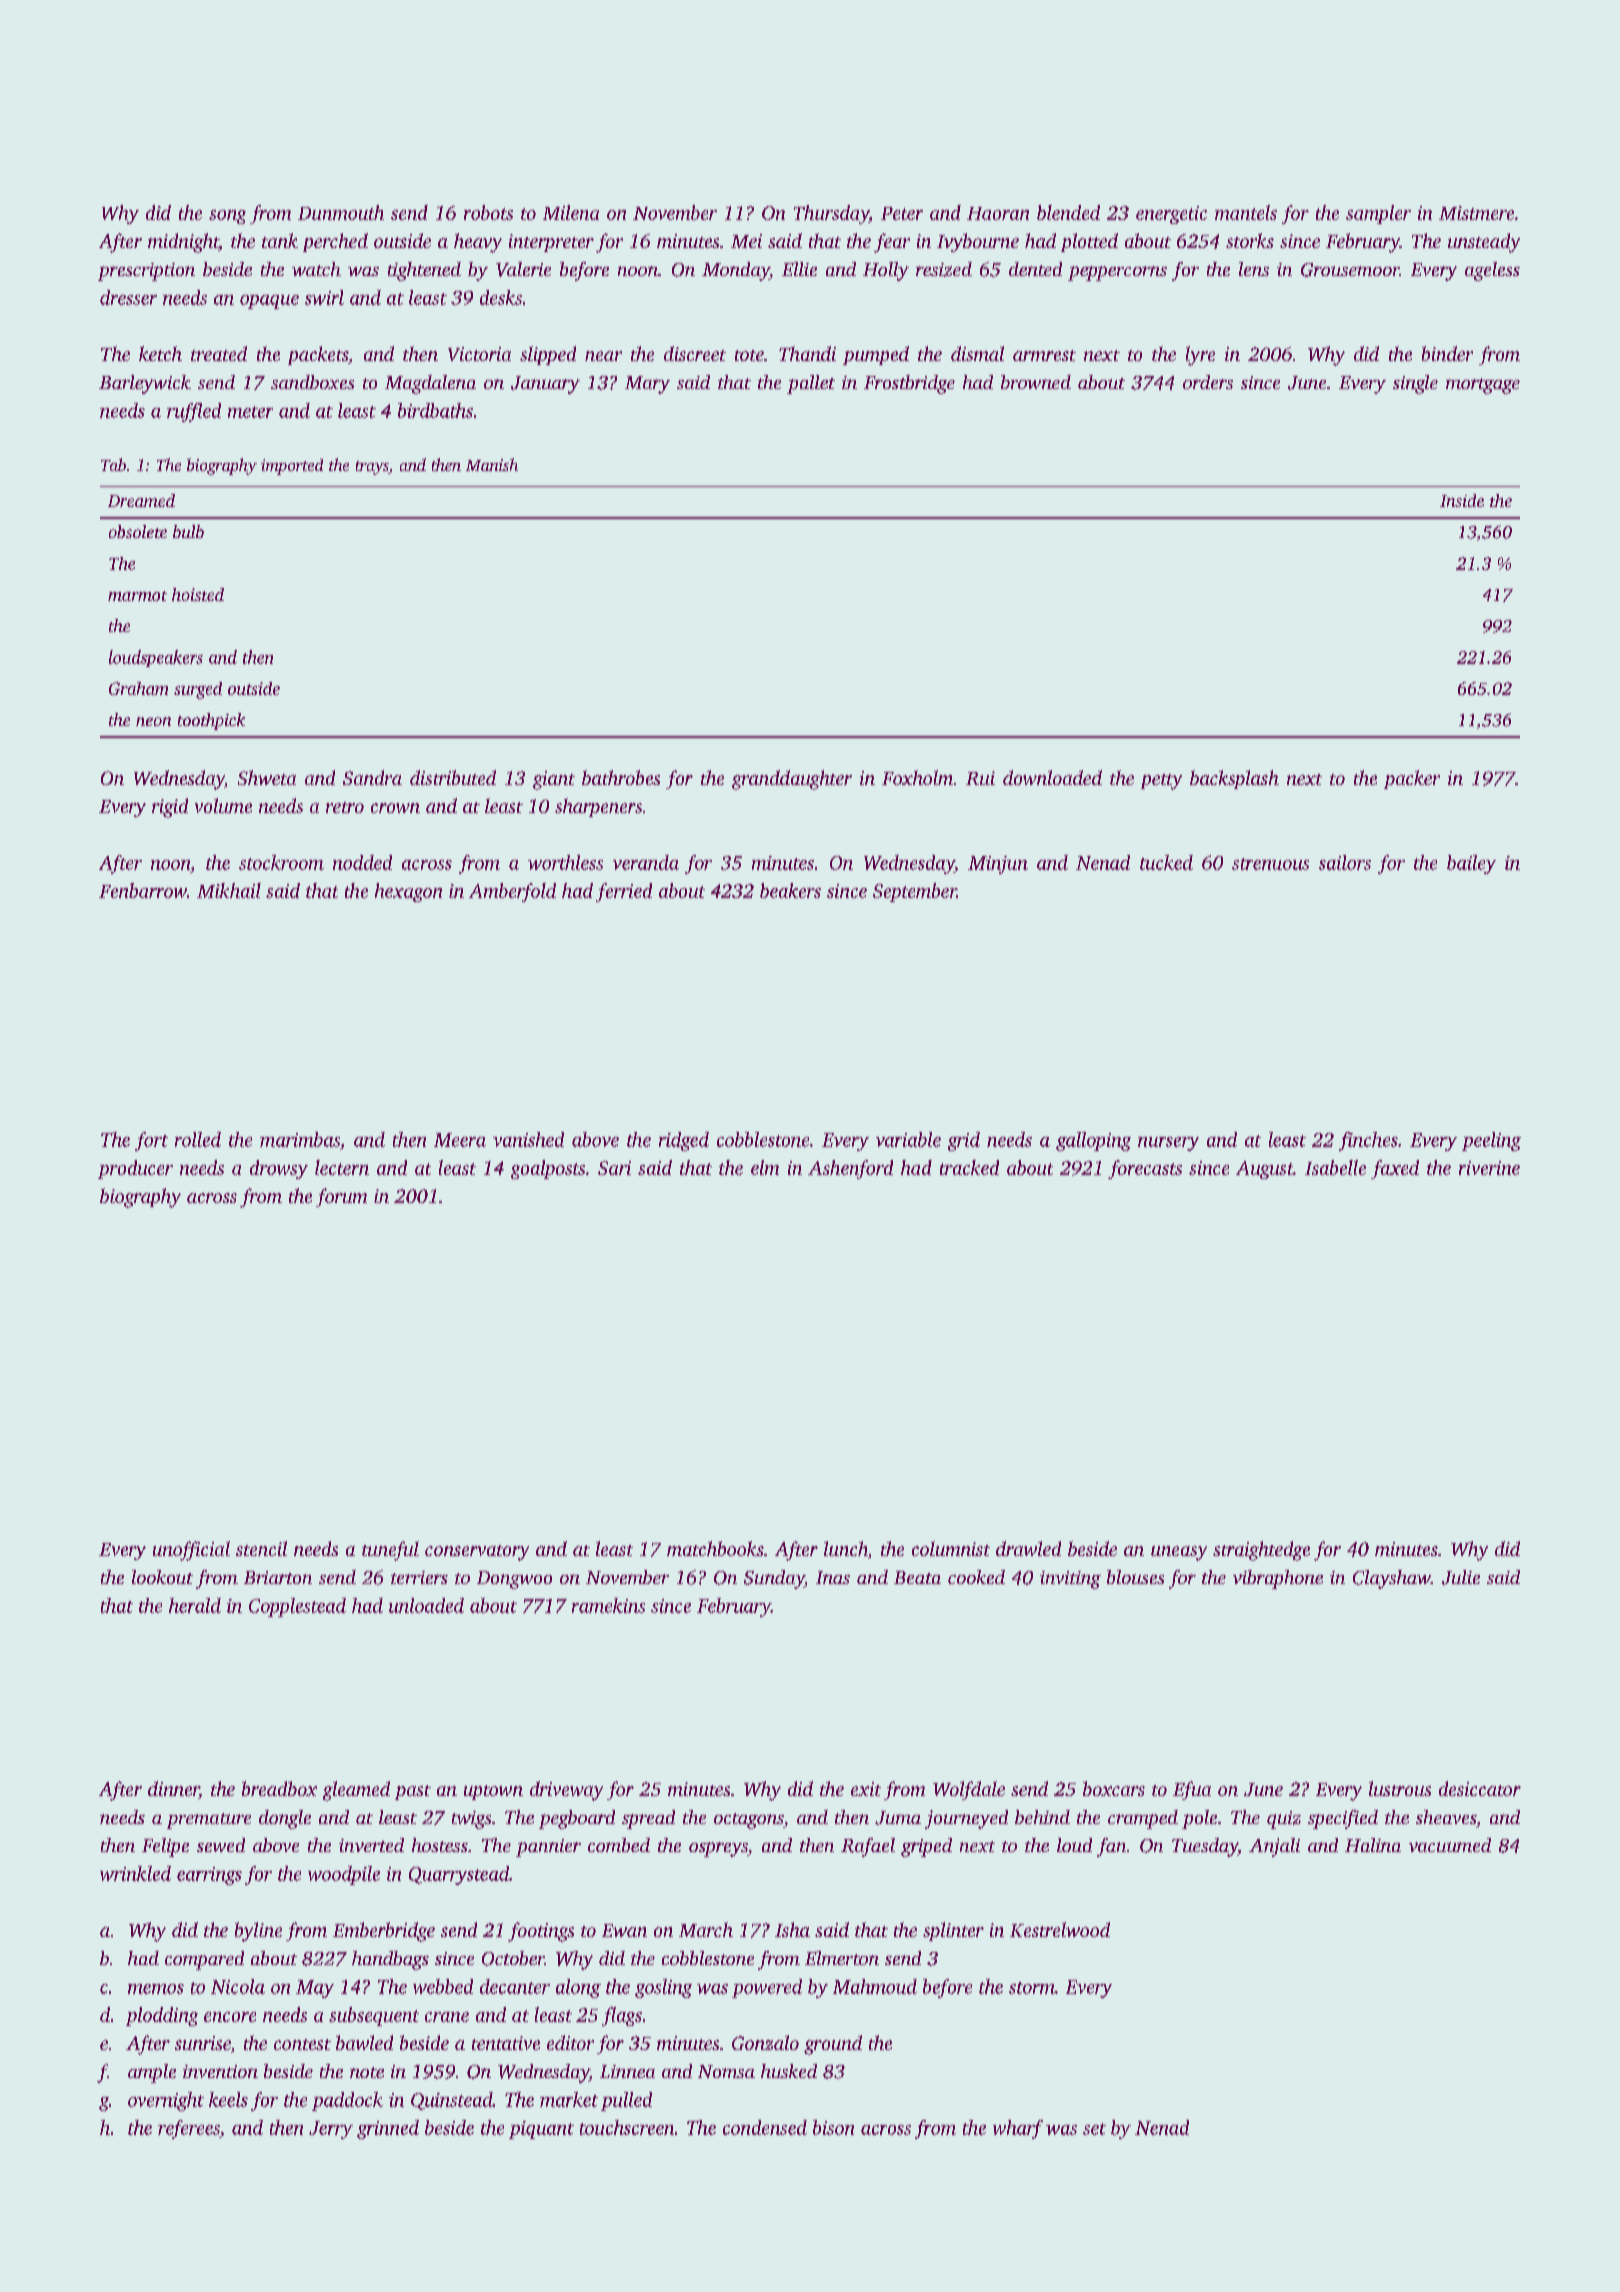 The height and width of the screenshot is (2292, 1620). Describe the element at coordinates (341, 212) in the screenshot. I see `Dunmouth` at that location.
